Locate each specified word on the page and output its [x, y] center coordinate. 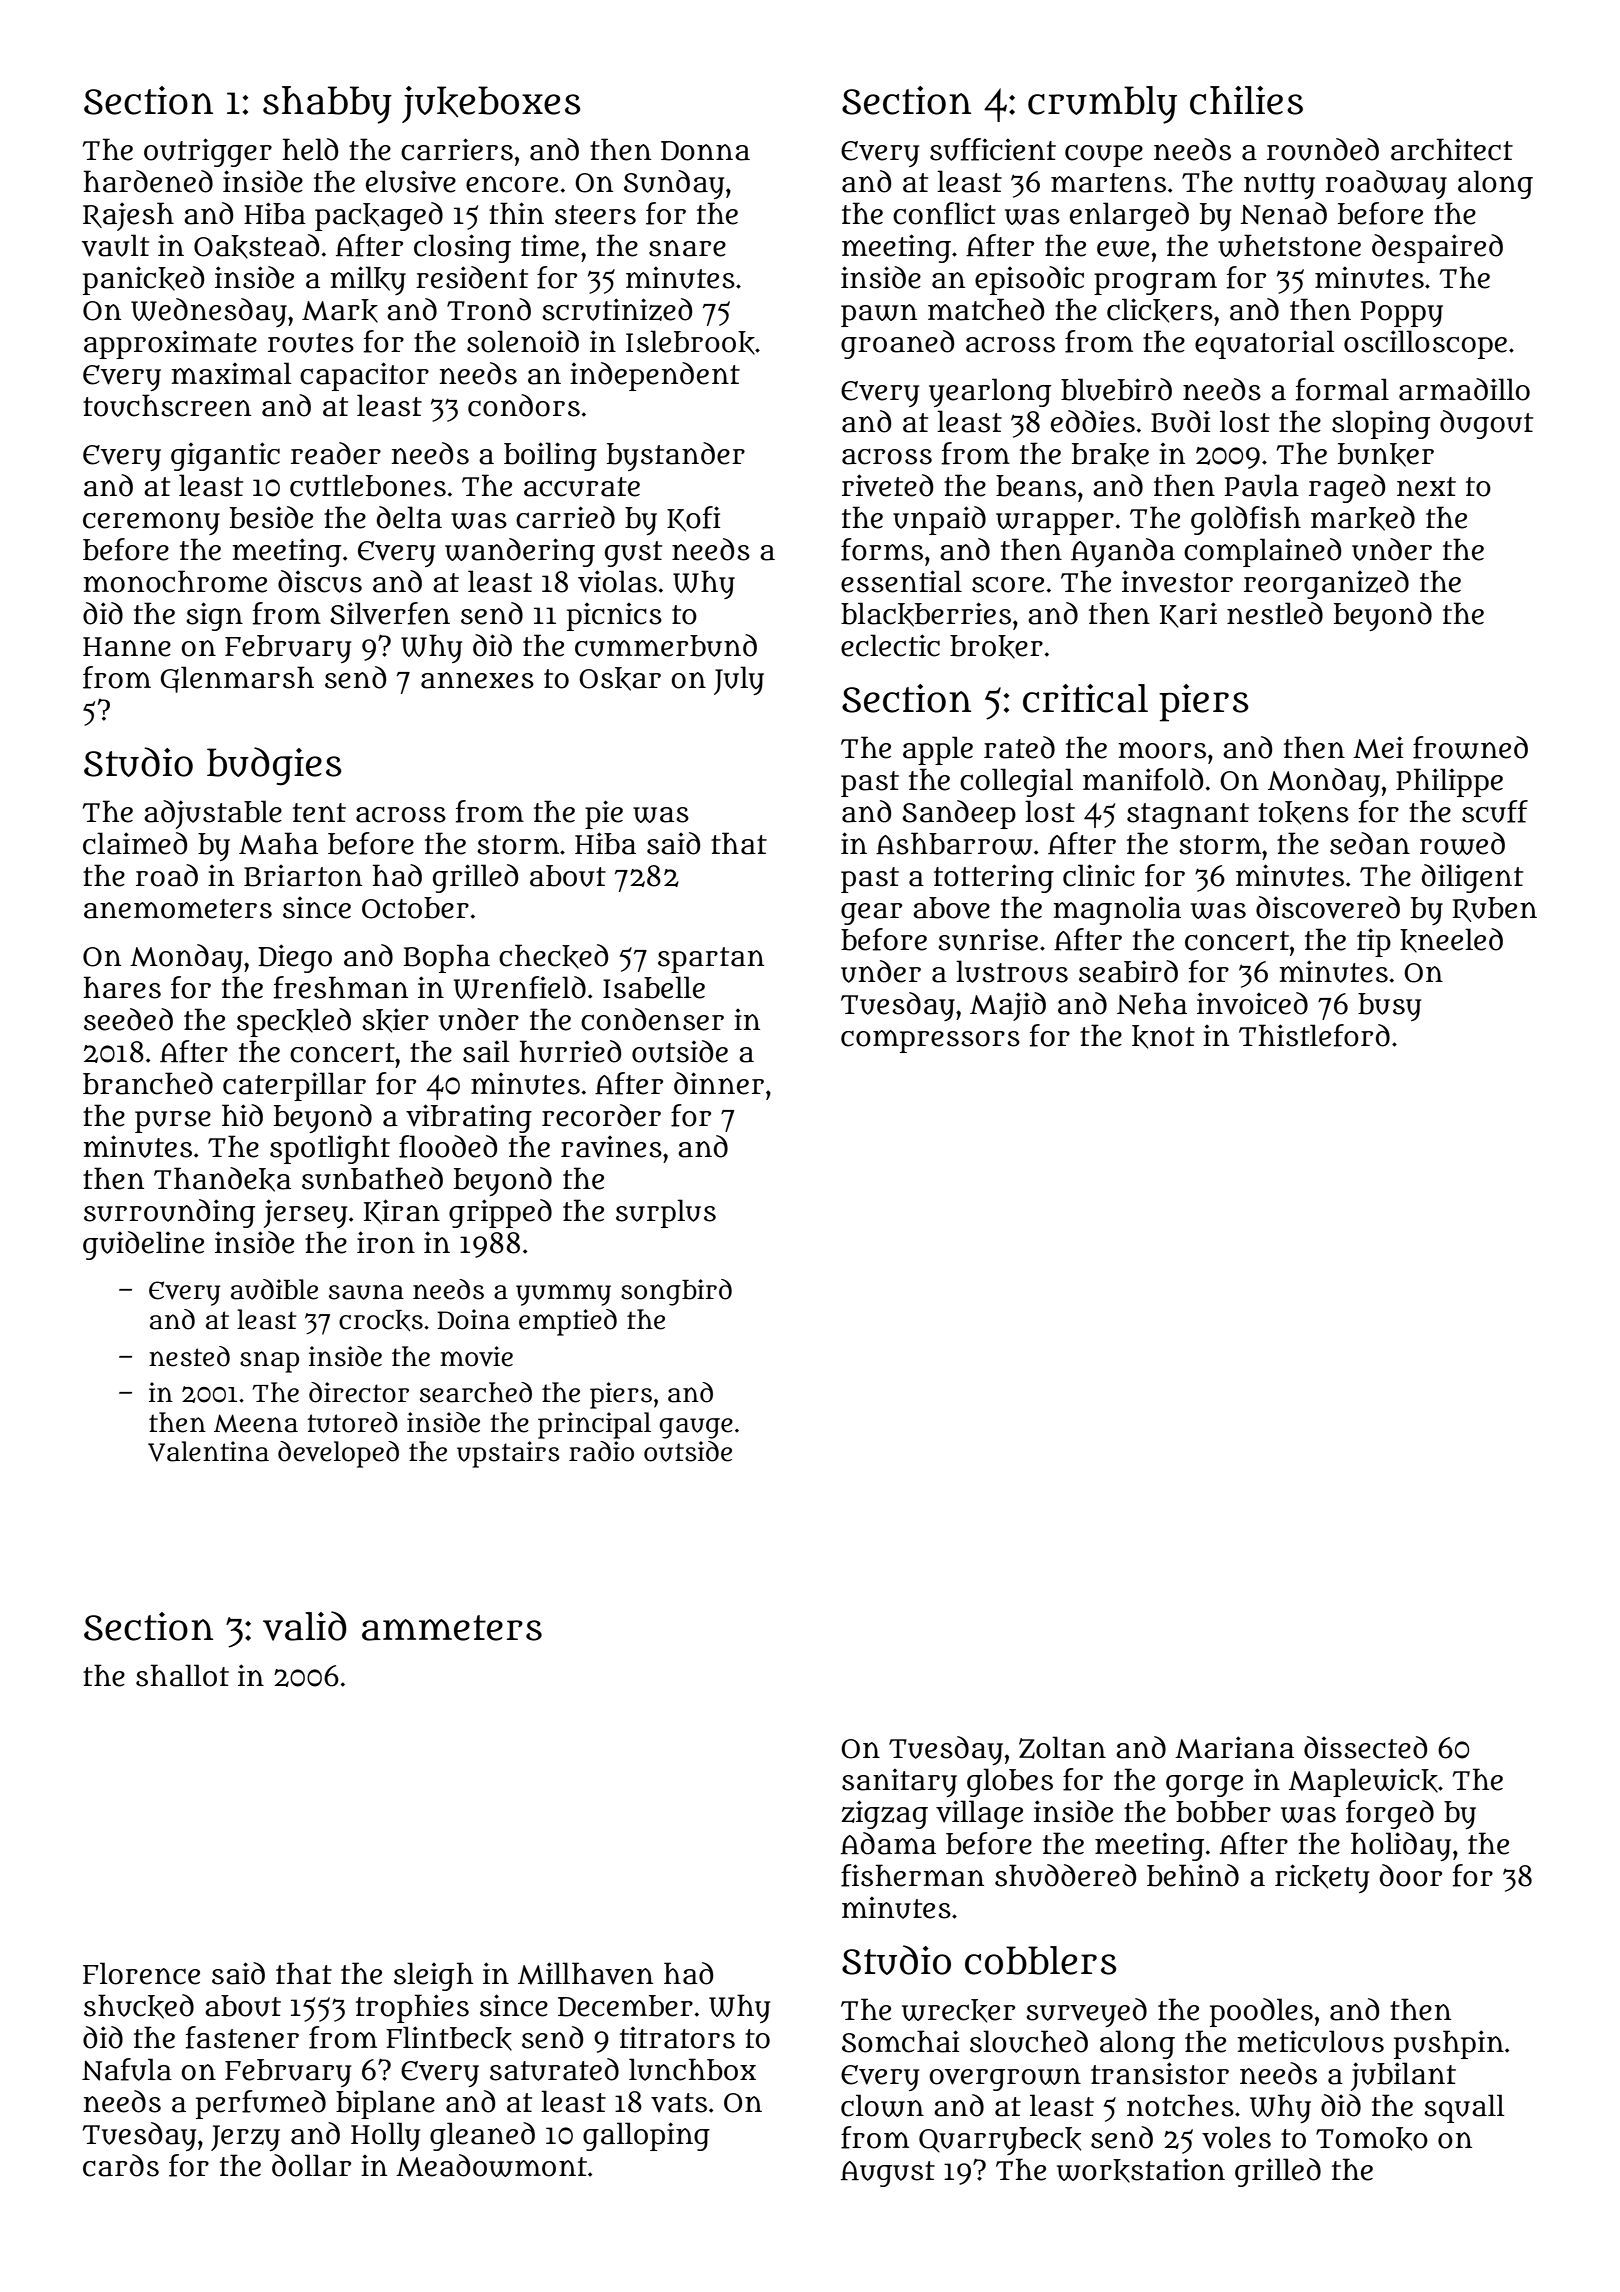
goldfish [1246, 520]
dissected [1365, 1747]
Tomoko [1372, 2139]
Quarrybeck [1000, 2141]
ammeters [452, 1628]
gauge [696, 1428]
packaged [379, 216]
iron [386, 1242]
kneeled [1451, 940]
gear [871, 914]
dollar [311, 2165]
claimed [135, 843]
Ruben [1494, 909]
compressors [930, 1041]
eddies [1093, 421]
